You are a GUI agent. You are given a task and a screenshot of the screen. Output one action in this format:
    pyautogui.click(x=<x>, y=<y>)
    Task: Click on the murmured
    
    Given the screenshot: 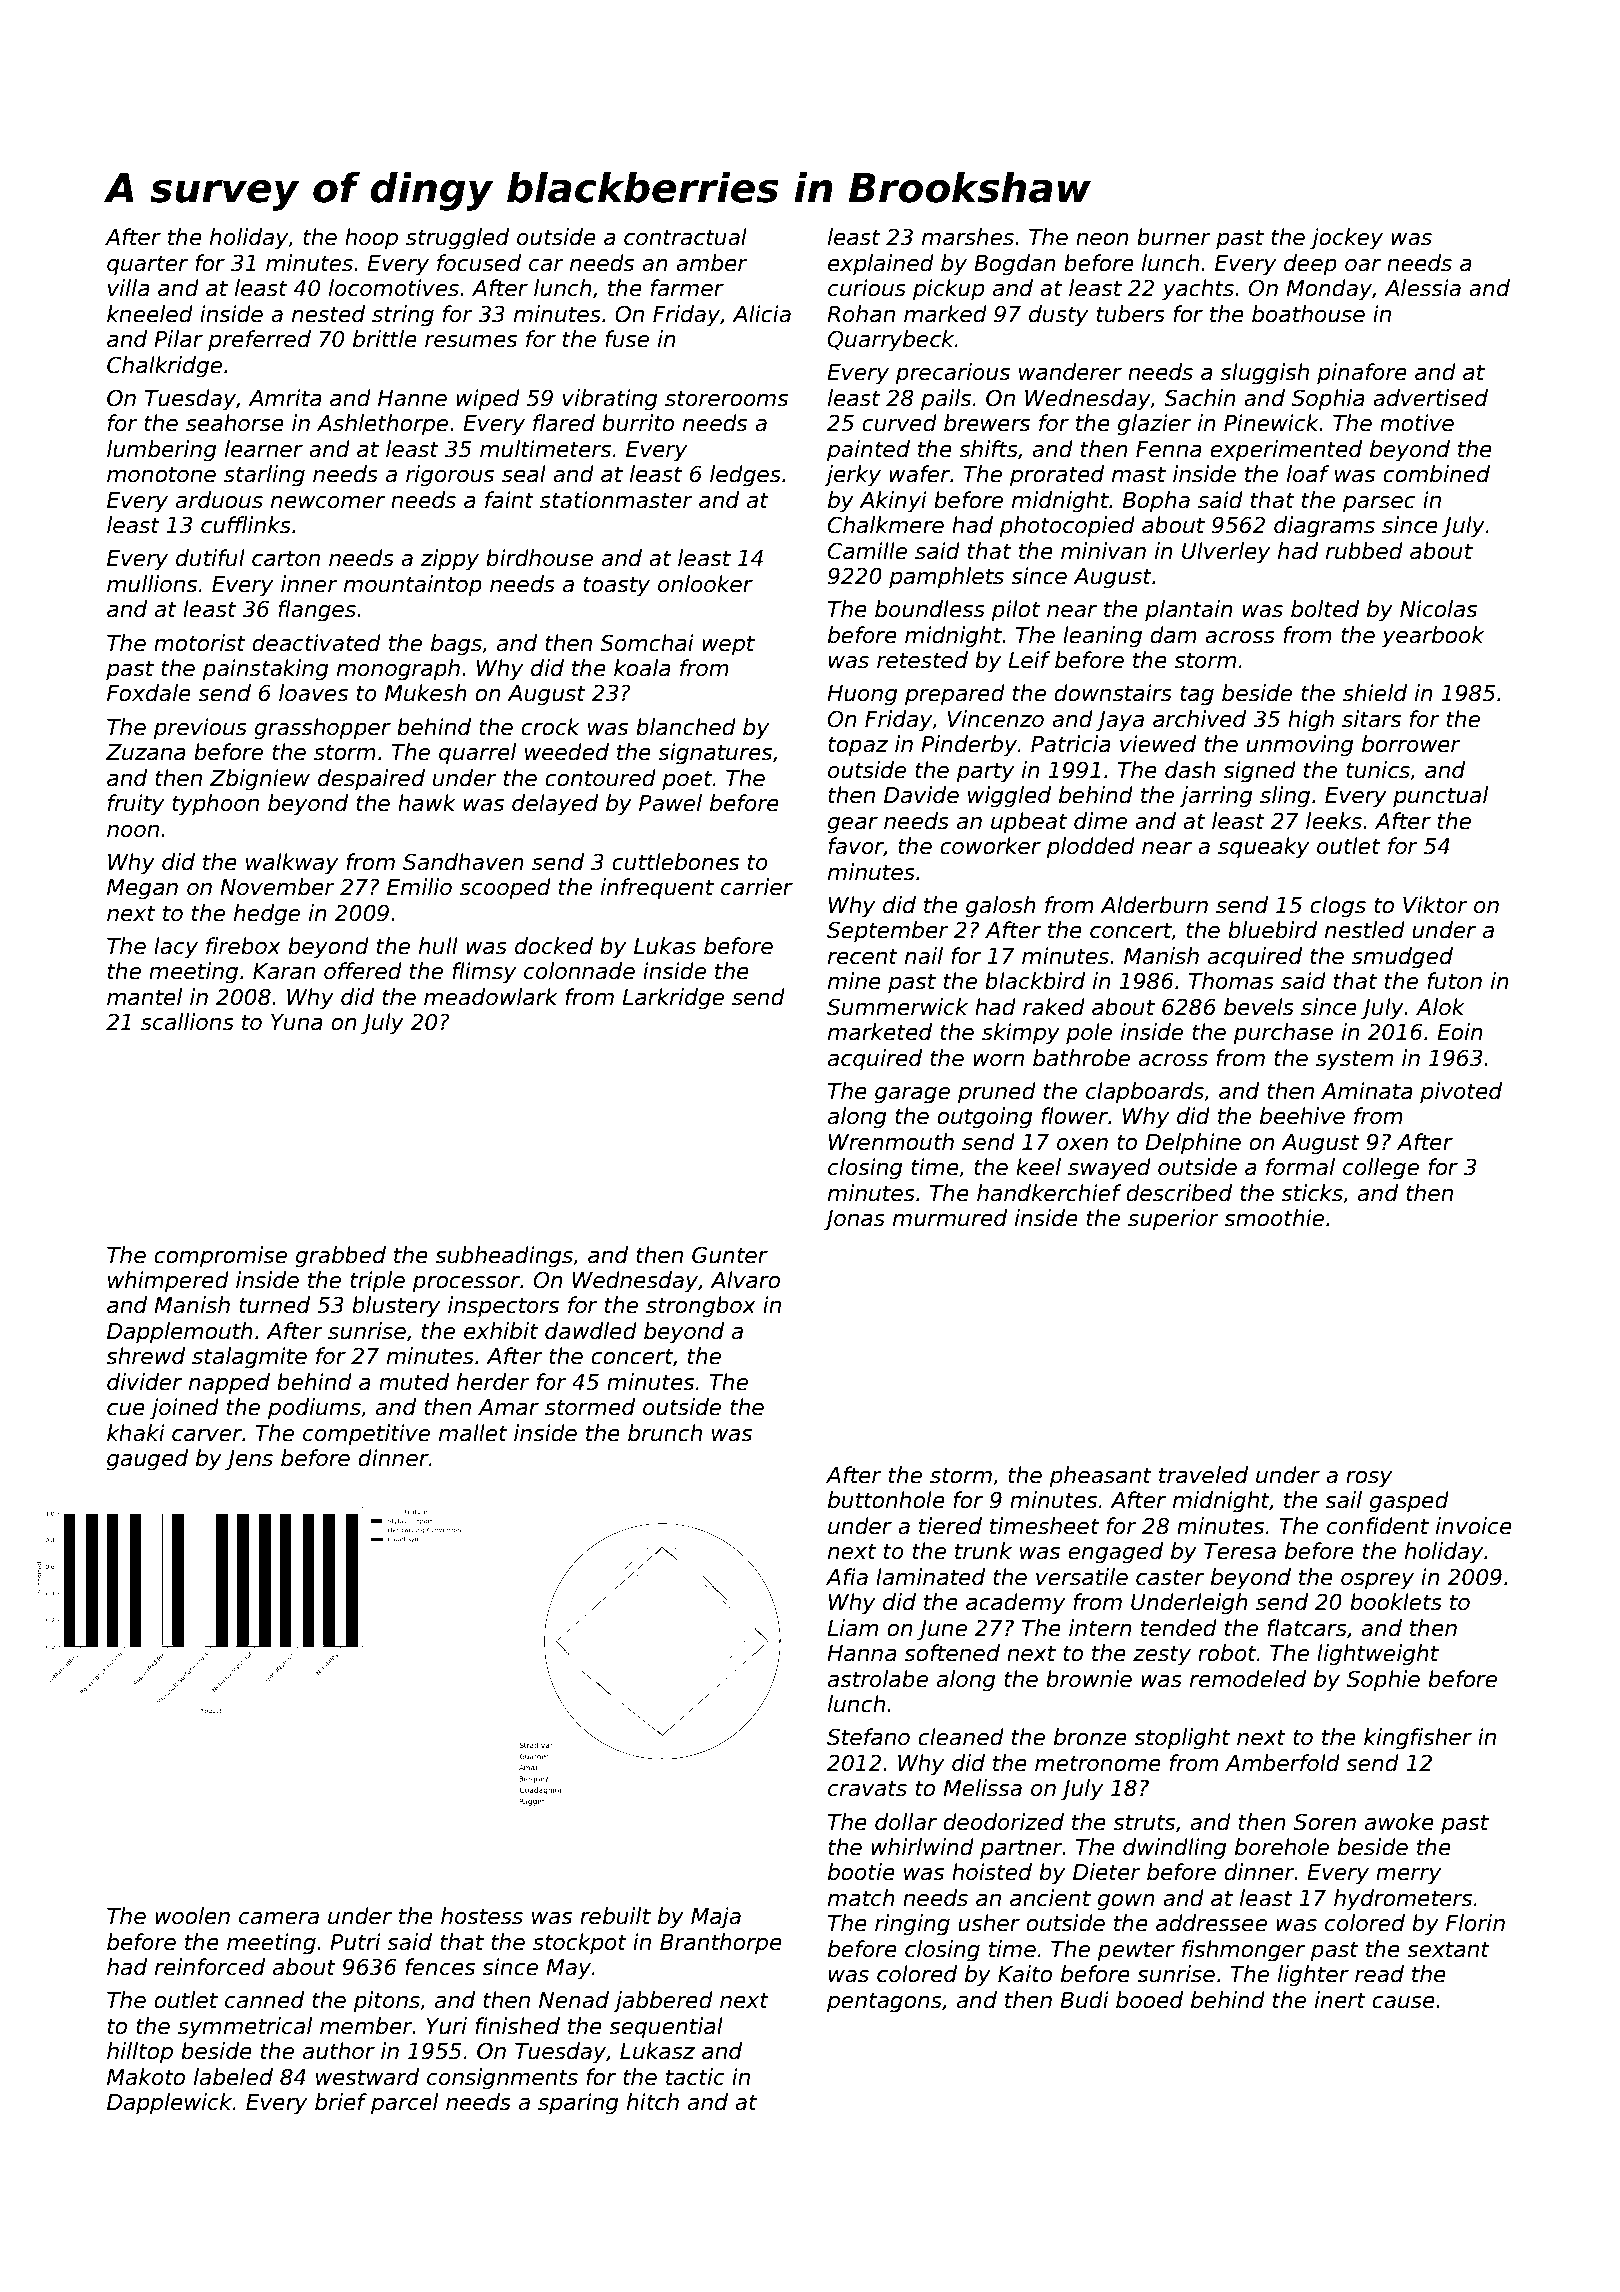 What is the action you would take?
    pyautogui.click(x=950, y=1218)
